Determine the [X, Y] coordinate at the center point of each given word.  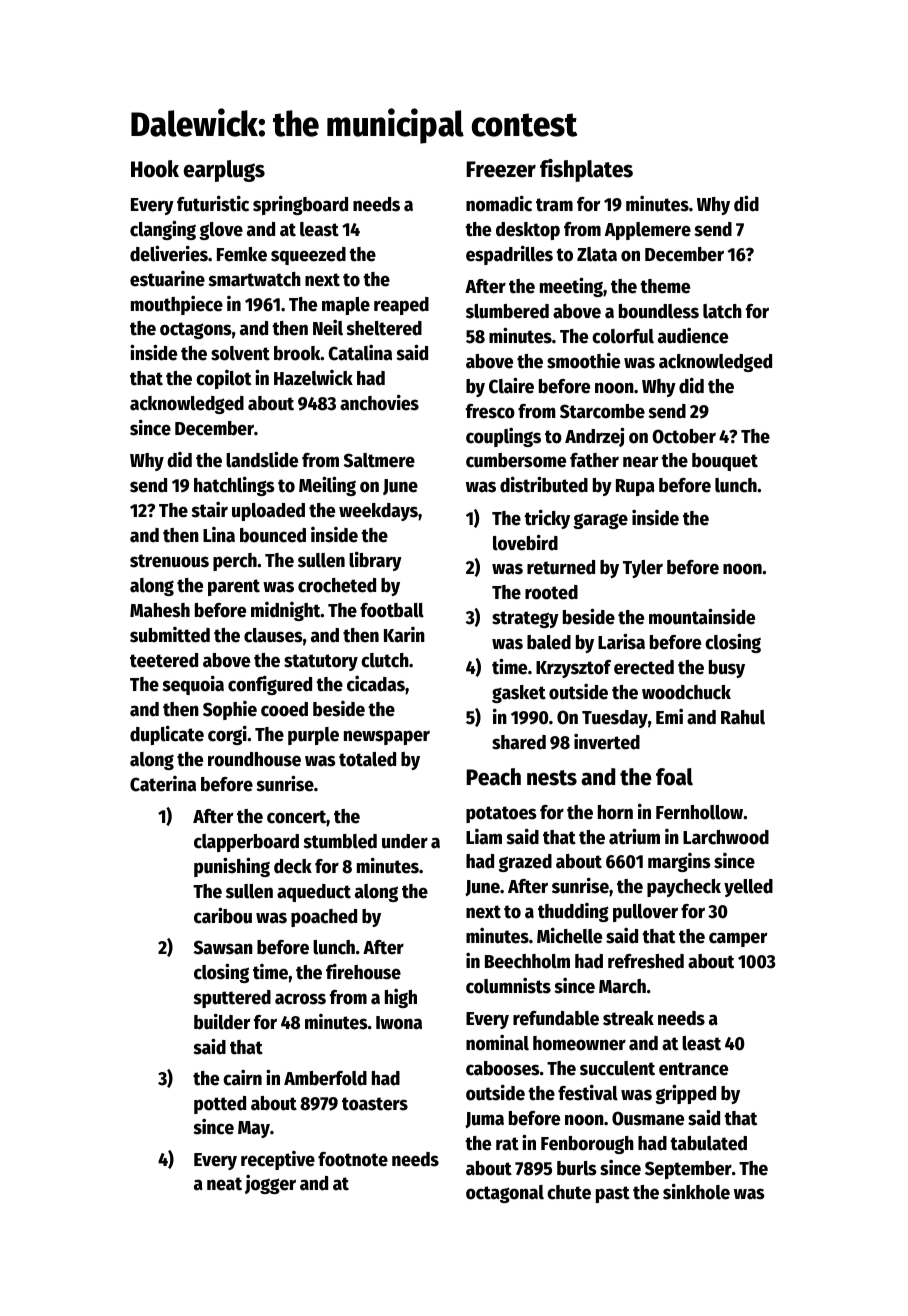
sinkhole [696, 1191]
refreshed [646, 961]
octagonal [505, 1194]
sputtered [232, 999]
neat [224, 1184]
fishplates [586, 170]
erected [644, 667]
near [640, 462]
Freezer [501, 169]
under [405, 841]
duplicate [167, 735]
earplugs [224, 171]
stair [209, 510]
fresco [490, 411]
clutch [385, 660]
